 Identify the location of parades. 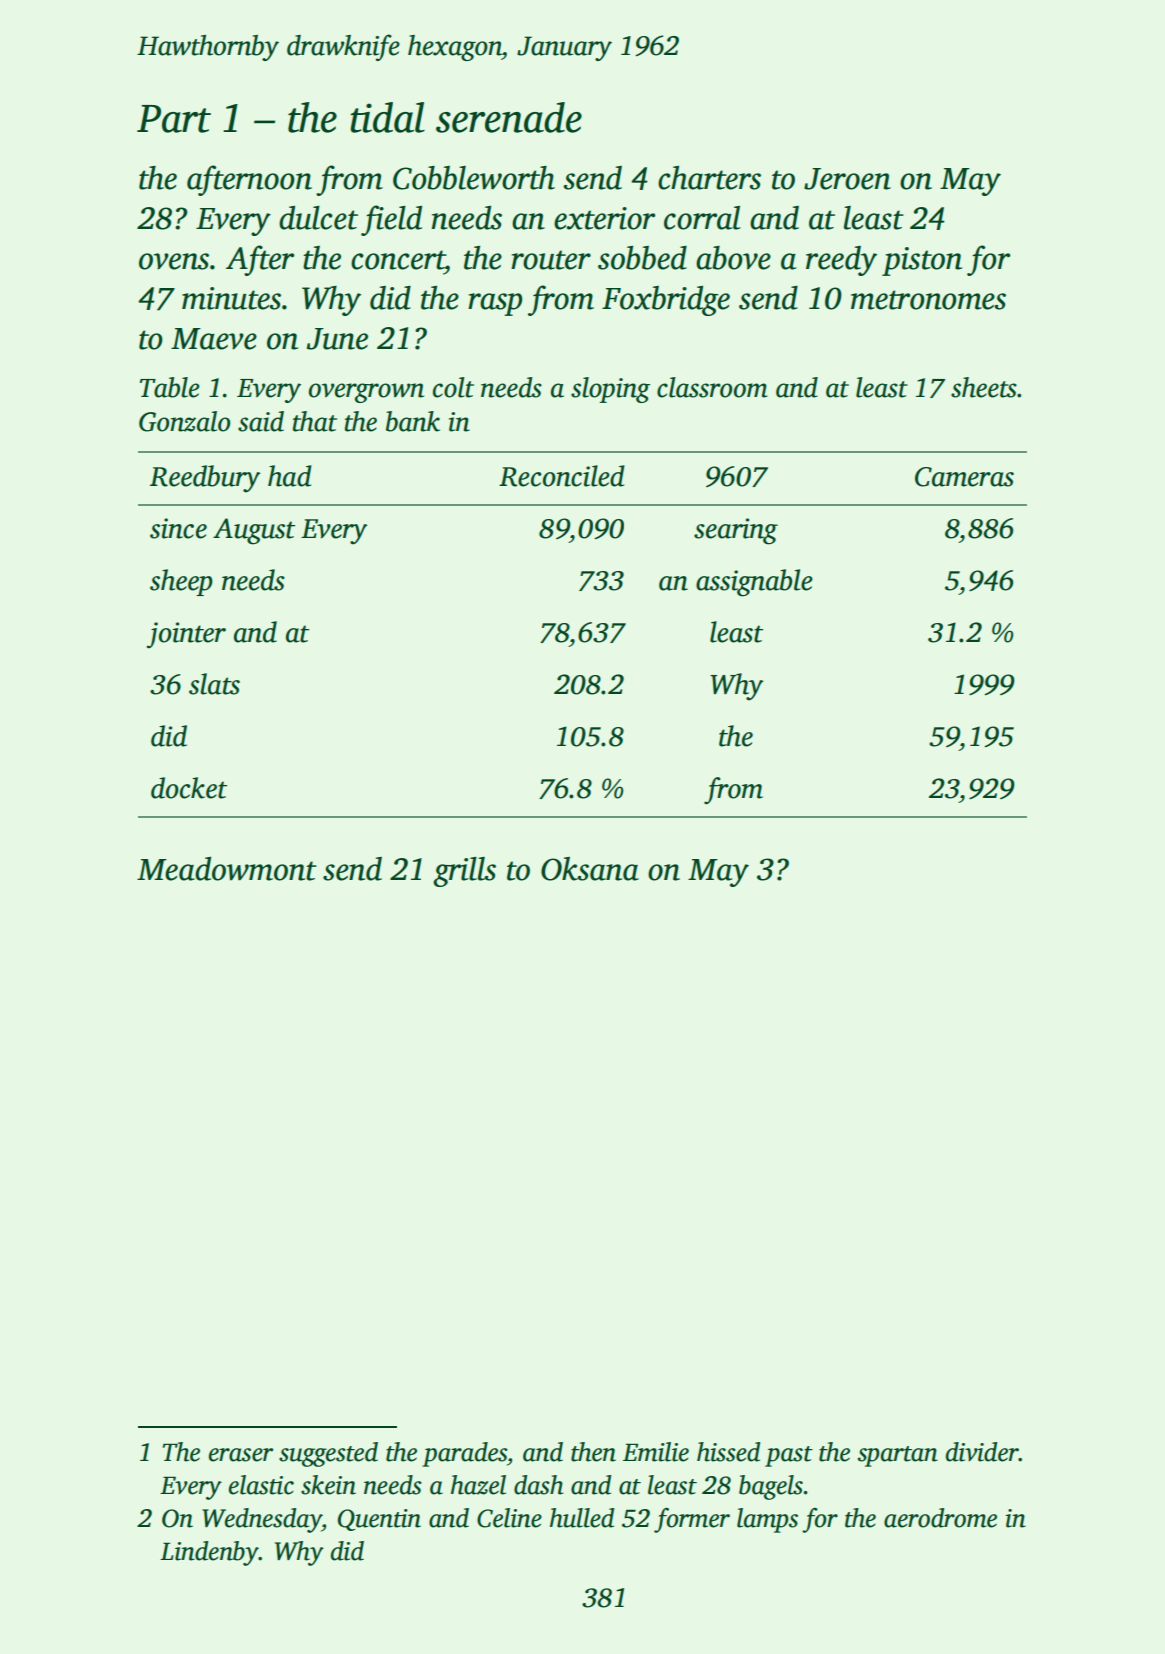
(464, 1454).
